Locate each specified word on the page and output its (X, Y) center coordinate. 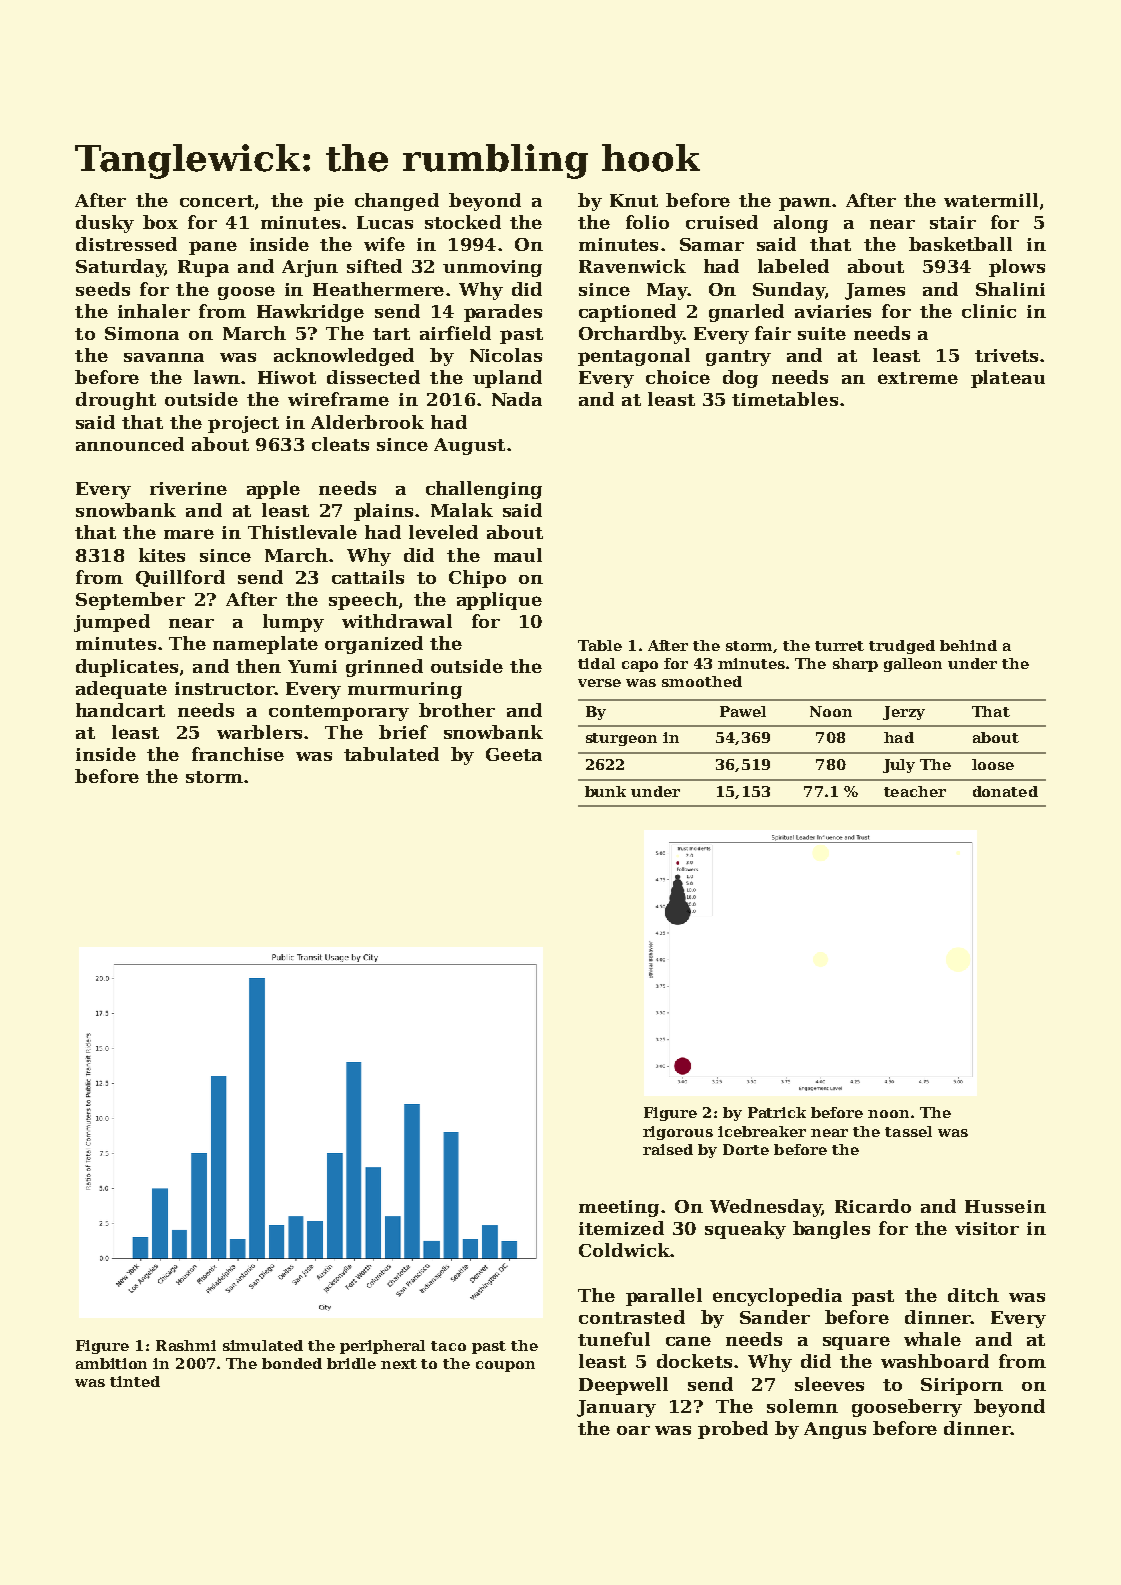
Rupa (203, 268)
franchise (238, 754)
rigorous (678, 1133)
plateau (1008, 379)
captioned (627, 313)
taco (448, 1346)
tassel (908, 1131)
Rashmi (186, 1345)
